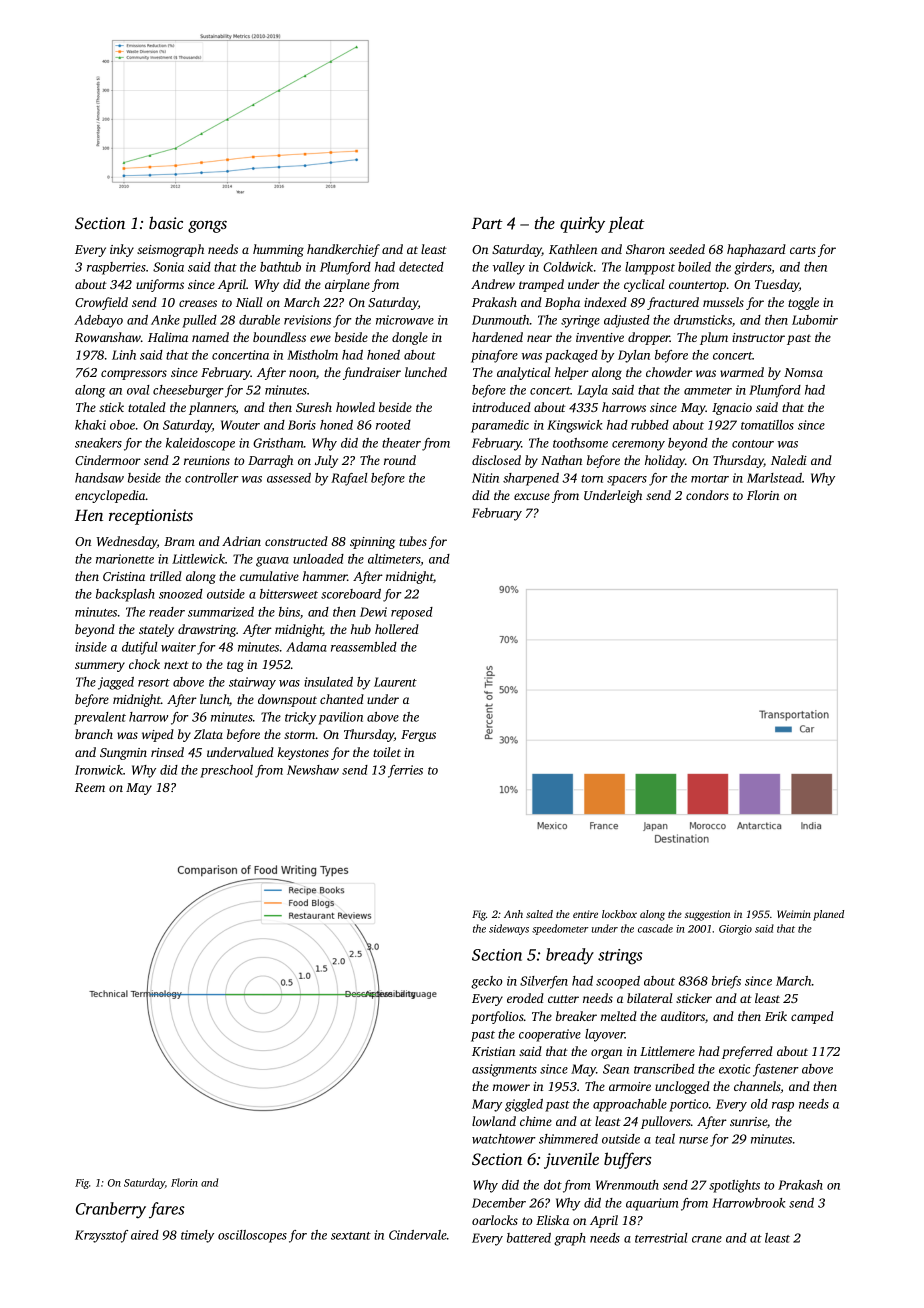 This image has height=1308, width=924. Describe the element at coordinates (108, 337) in the image. I see `Rowanshaw` at that location.
